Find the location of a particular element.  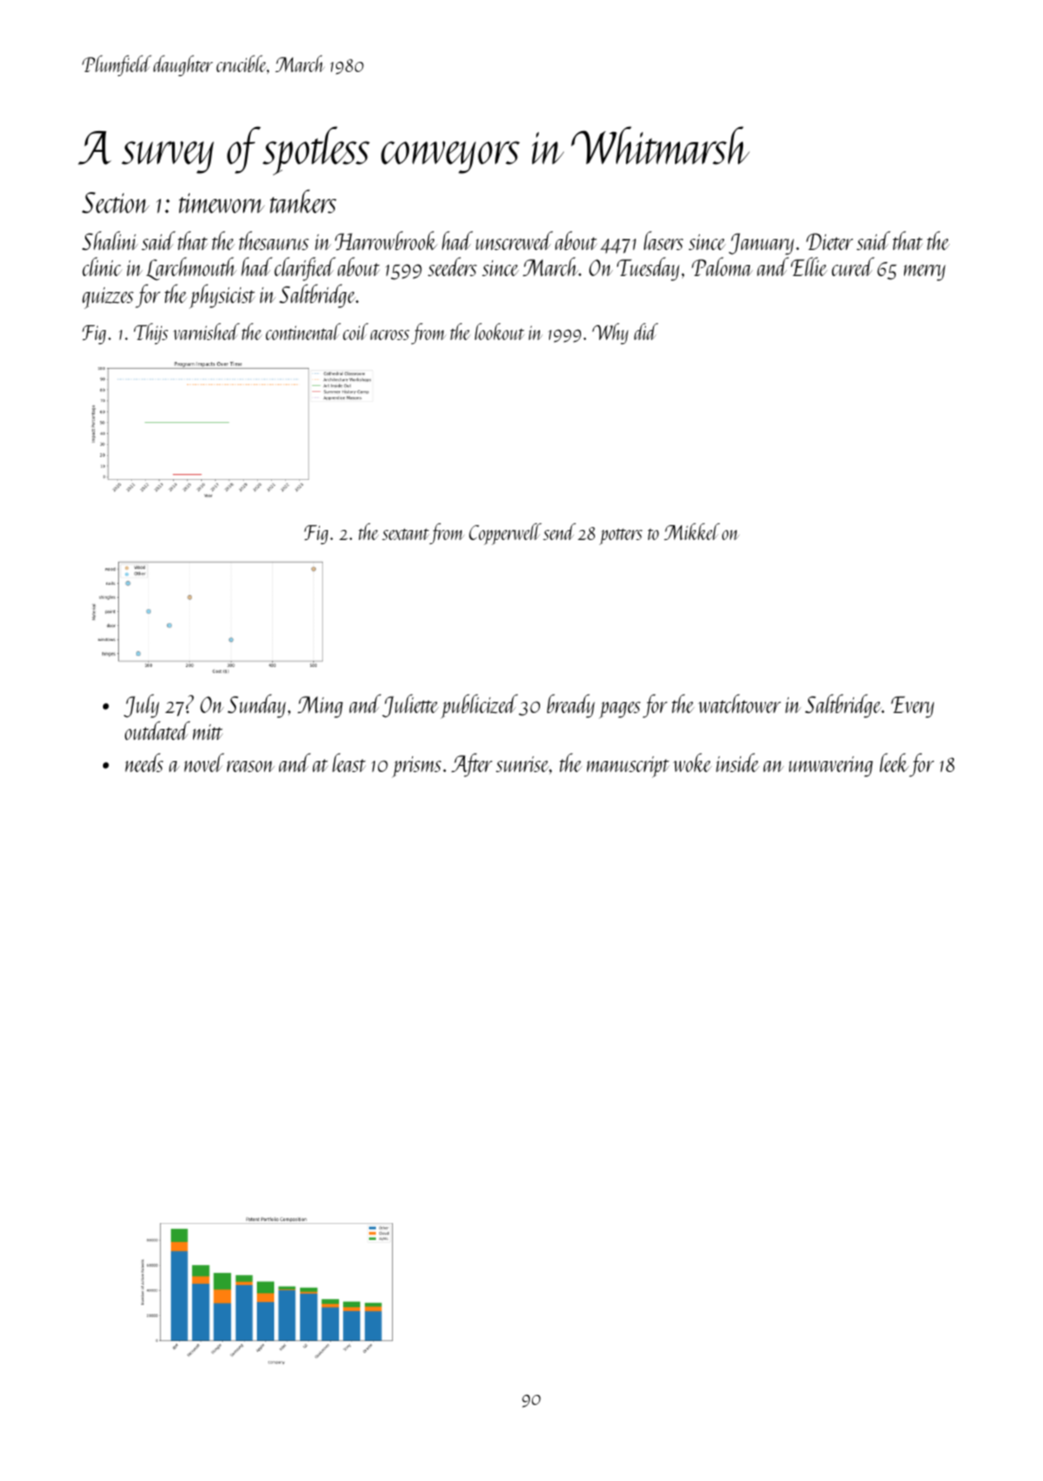

Thijs is located at coordinates (151, 333).
